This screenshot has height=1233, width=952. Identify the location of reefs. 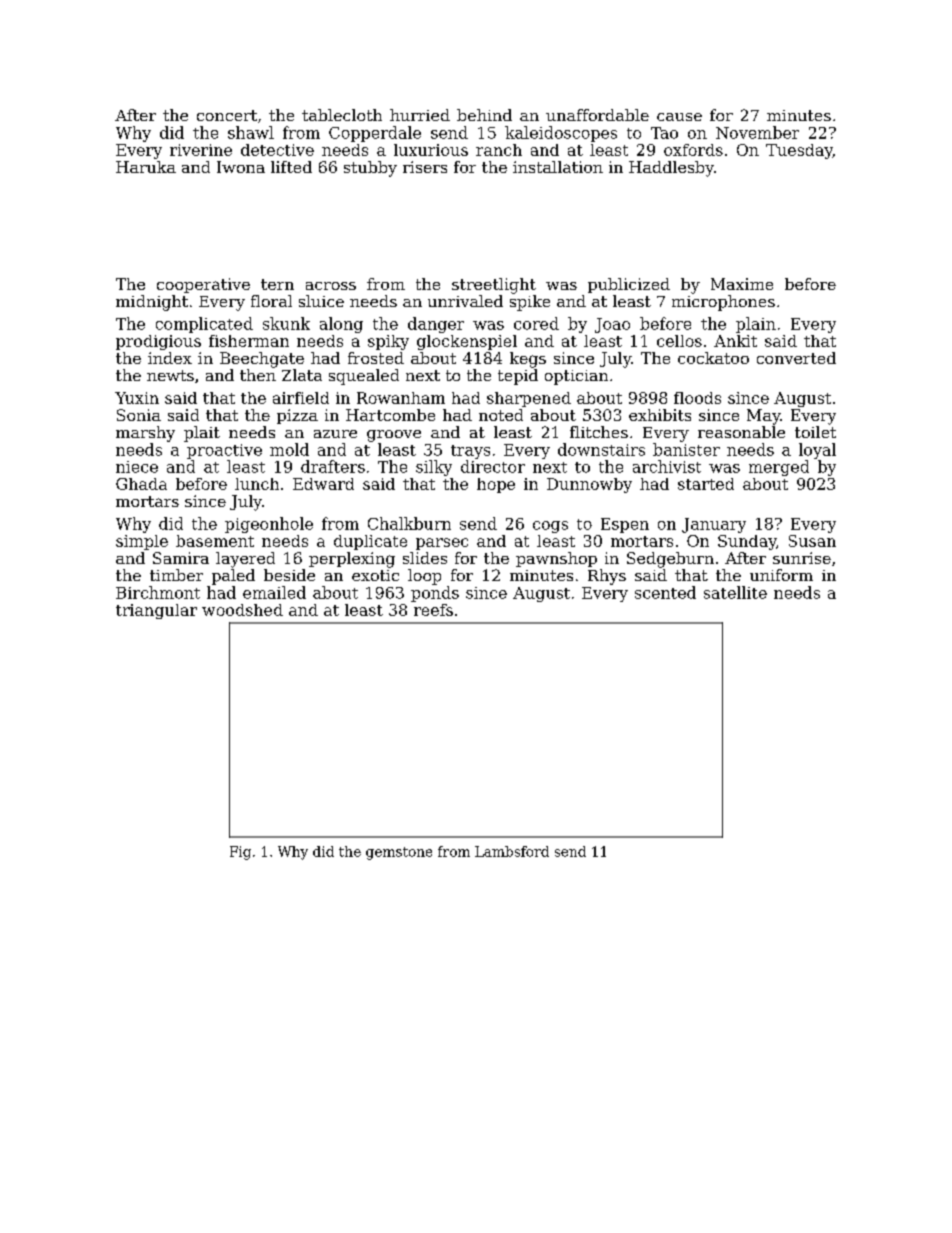
(433, 610).
